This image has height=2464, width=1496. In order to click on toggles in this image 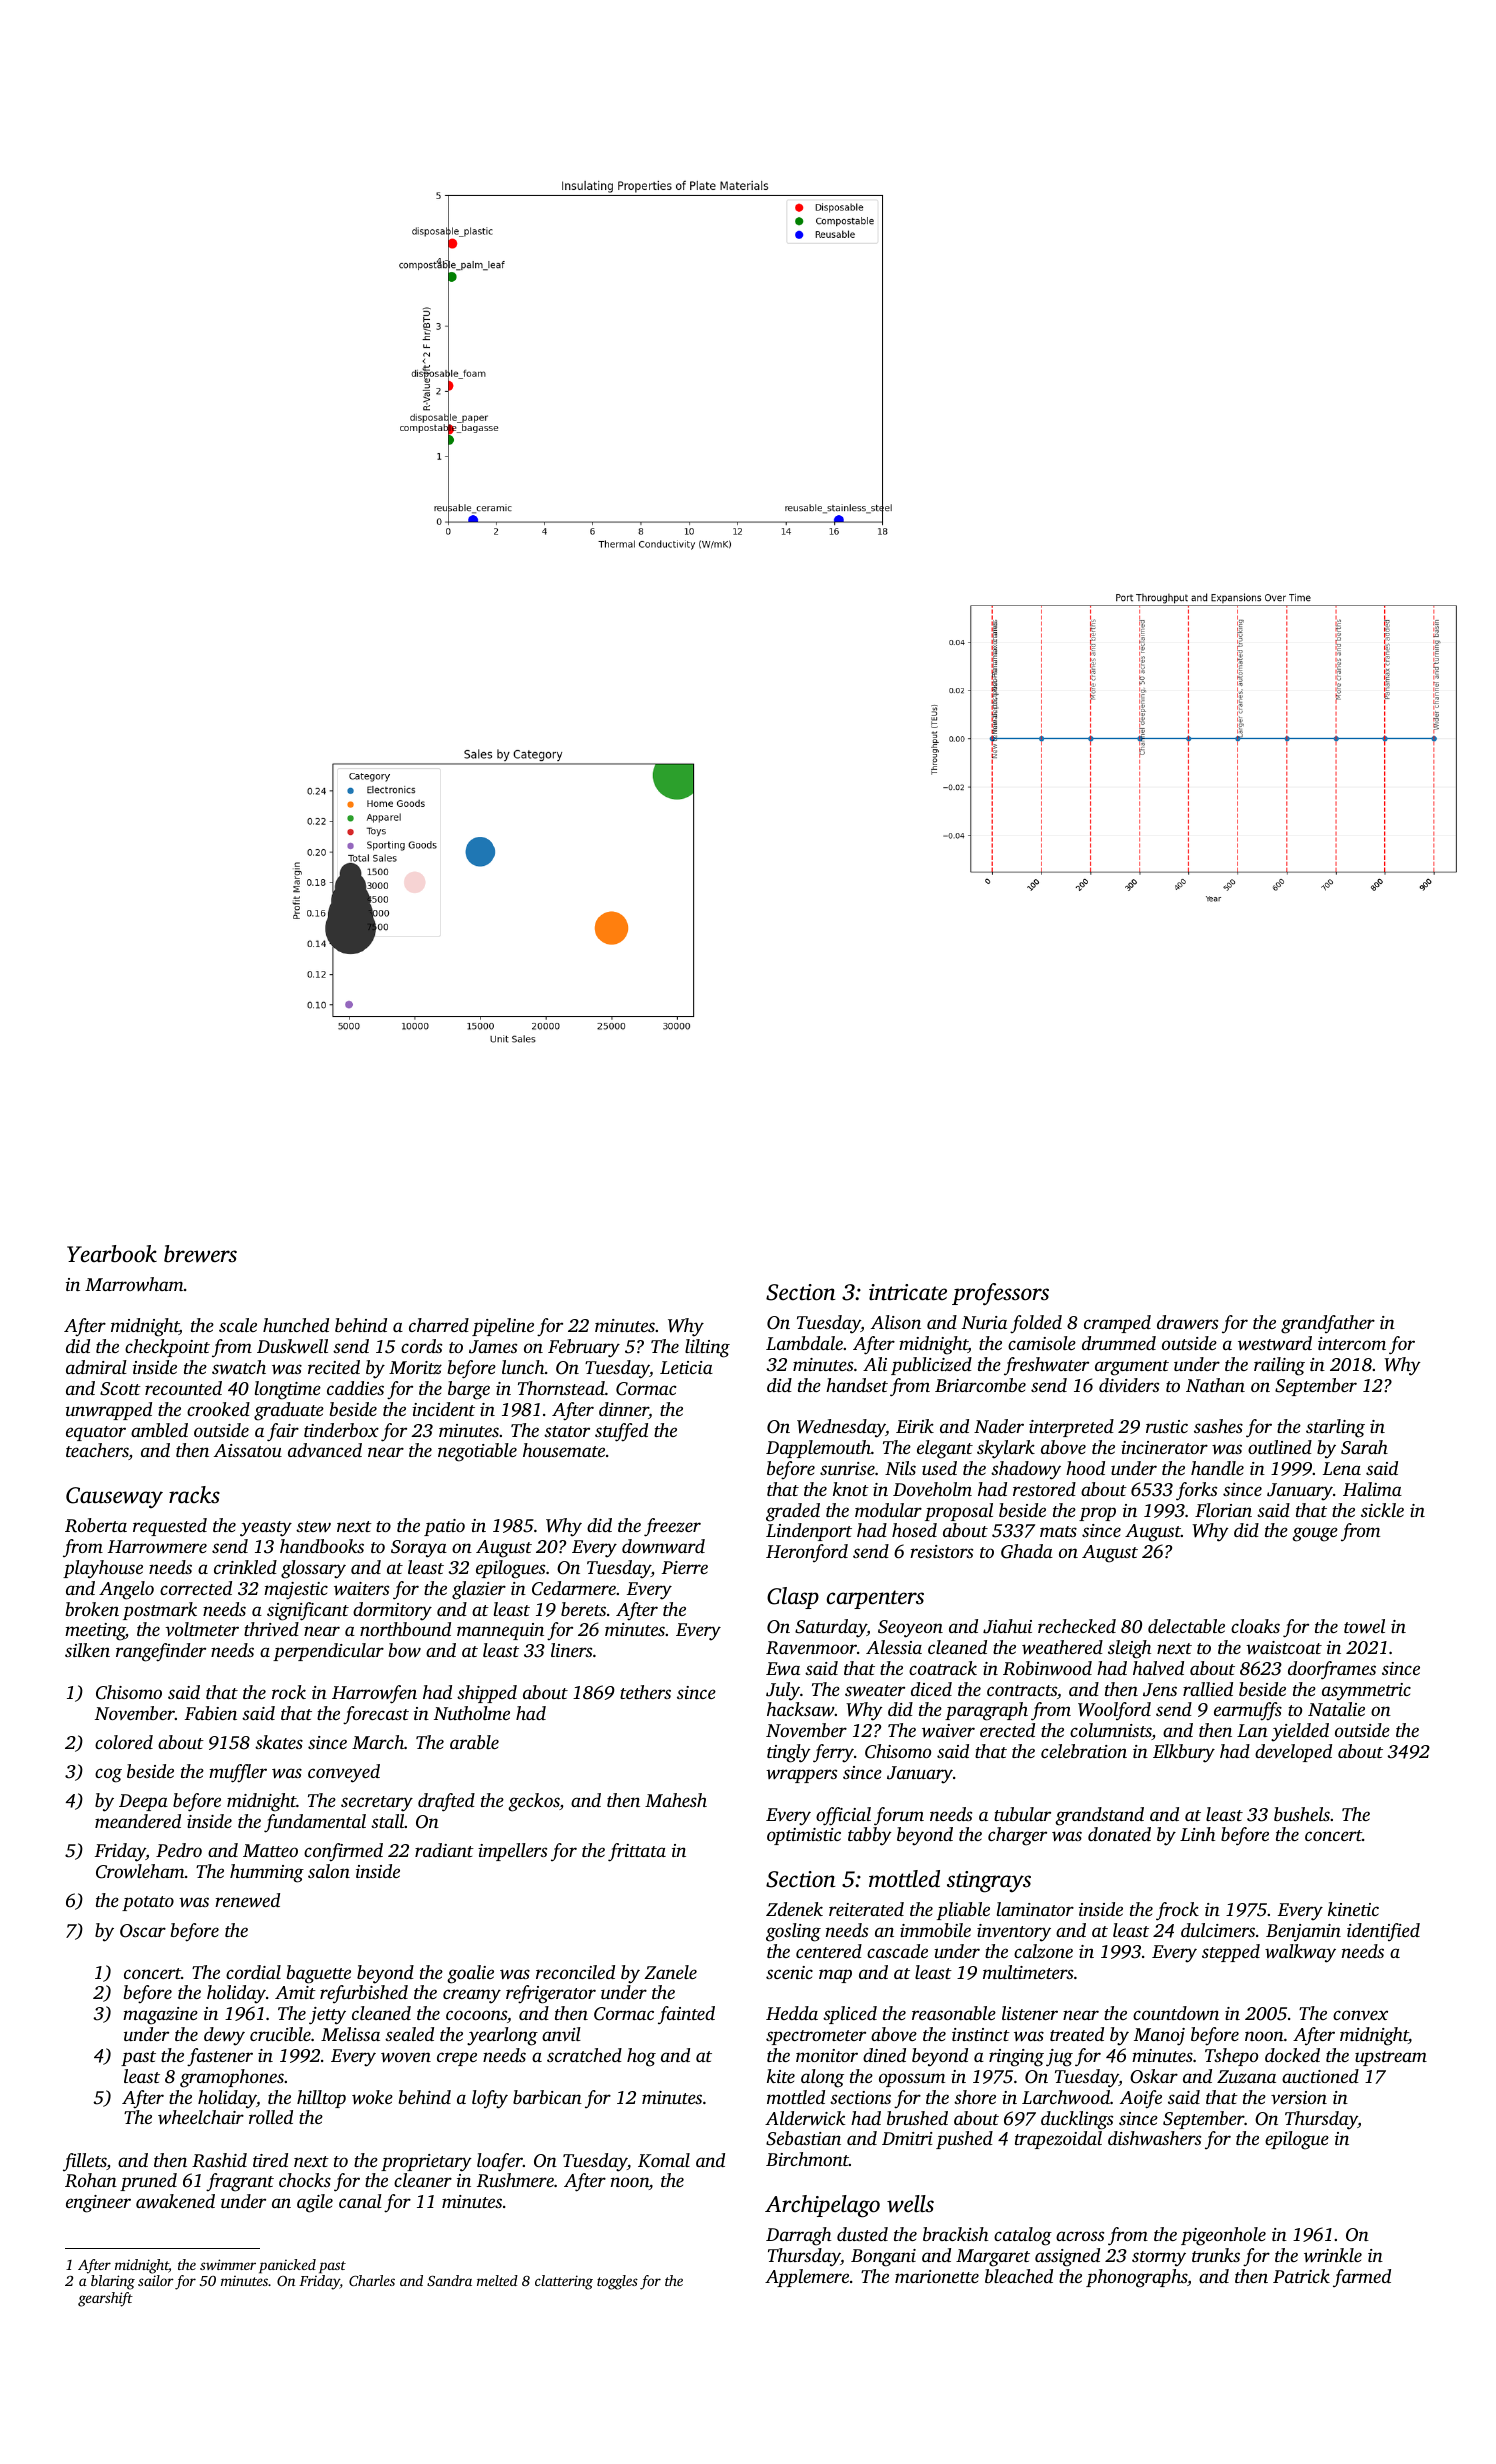, I will do `click(617, 2282)`.
